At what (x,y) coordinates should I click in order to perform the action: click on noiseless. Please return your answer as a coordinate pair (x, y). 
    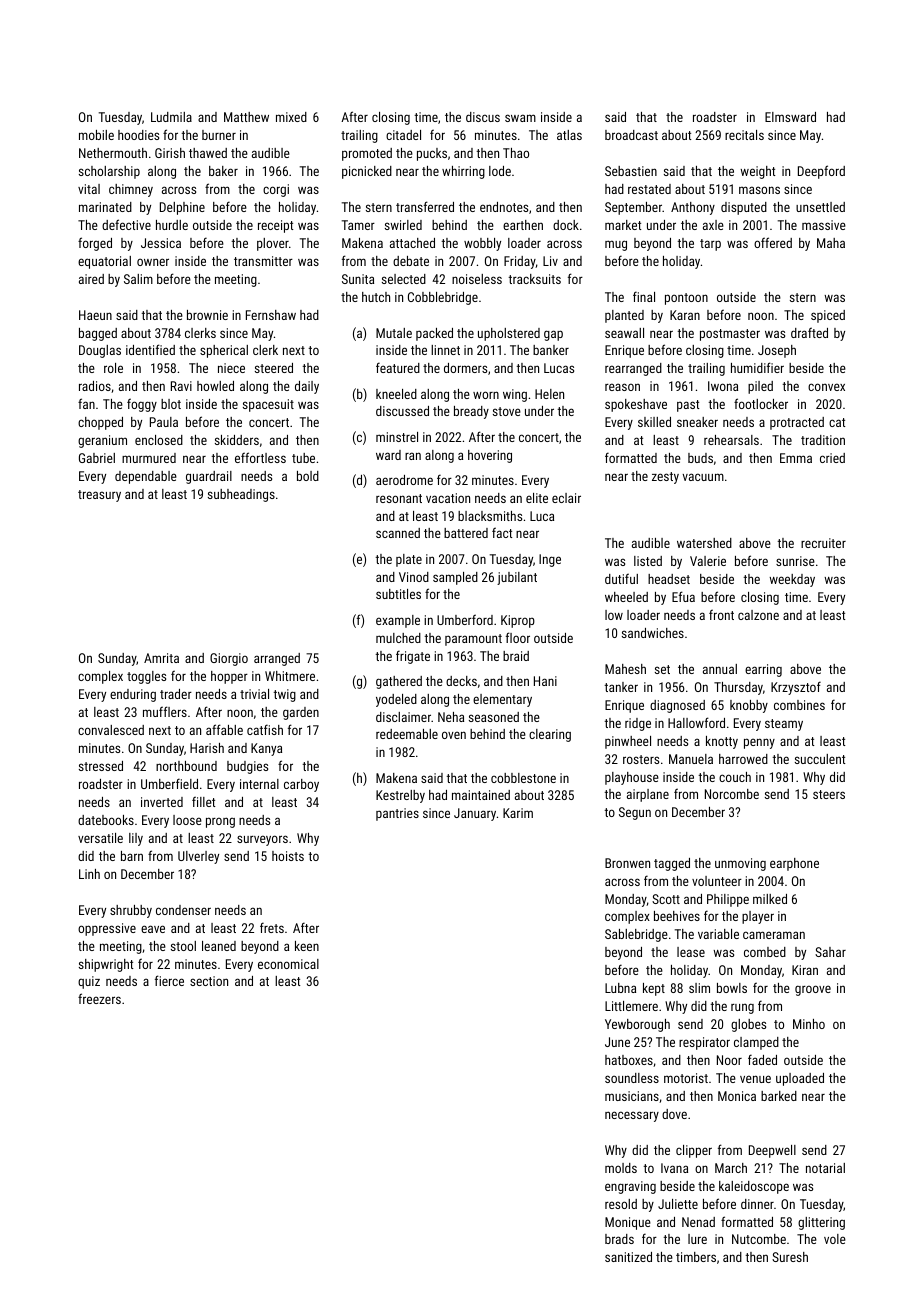
    Looking at the image, I should click on (477, 279).
